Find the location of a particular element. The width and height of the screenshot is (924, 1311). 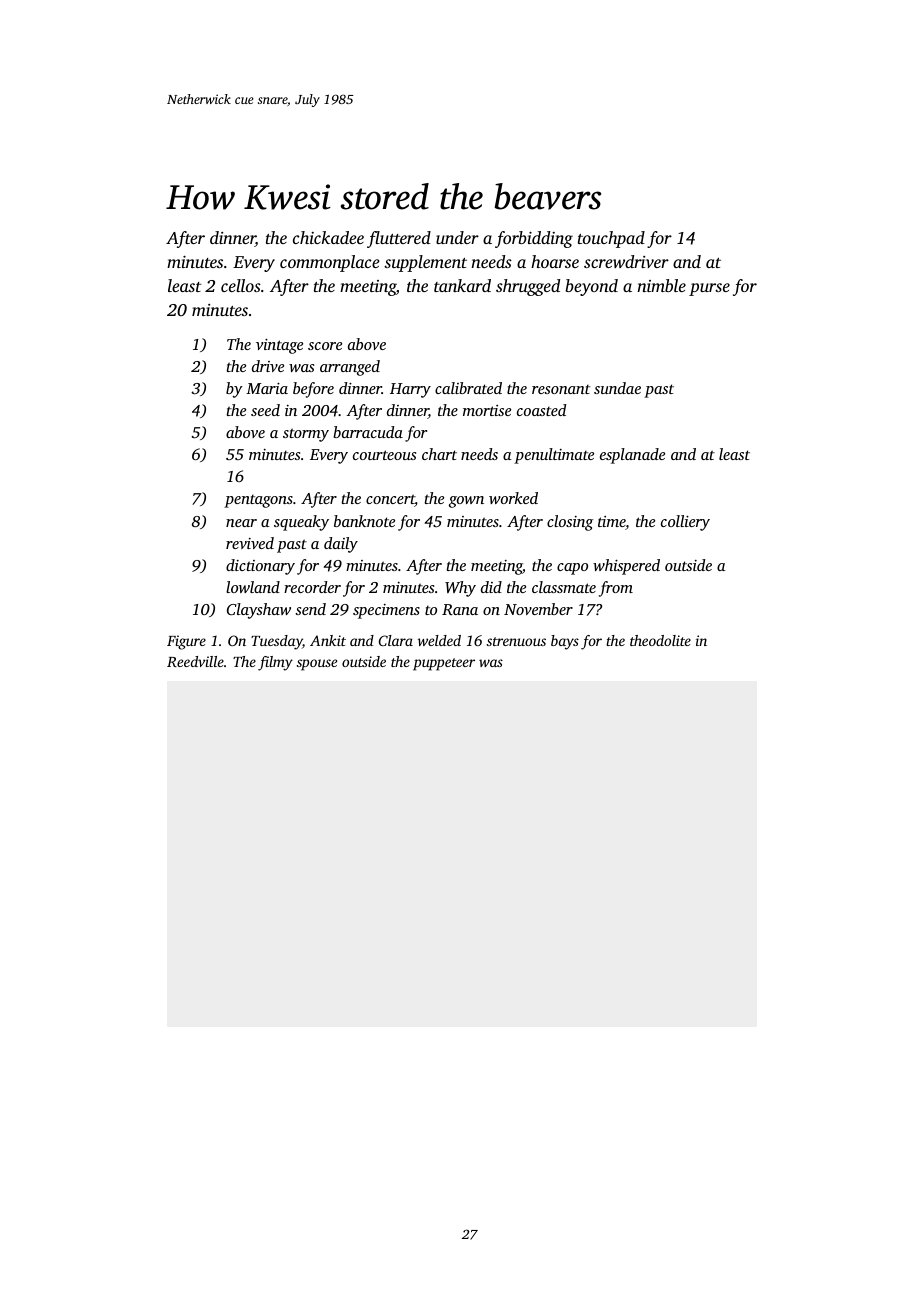

filmy is located at coordinates (275, 663).
